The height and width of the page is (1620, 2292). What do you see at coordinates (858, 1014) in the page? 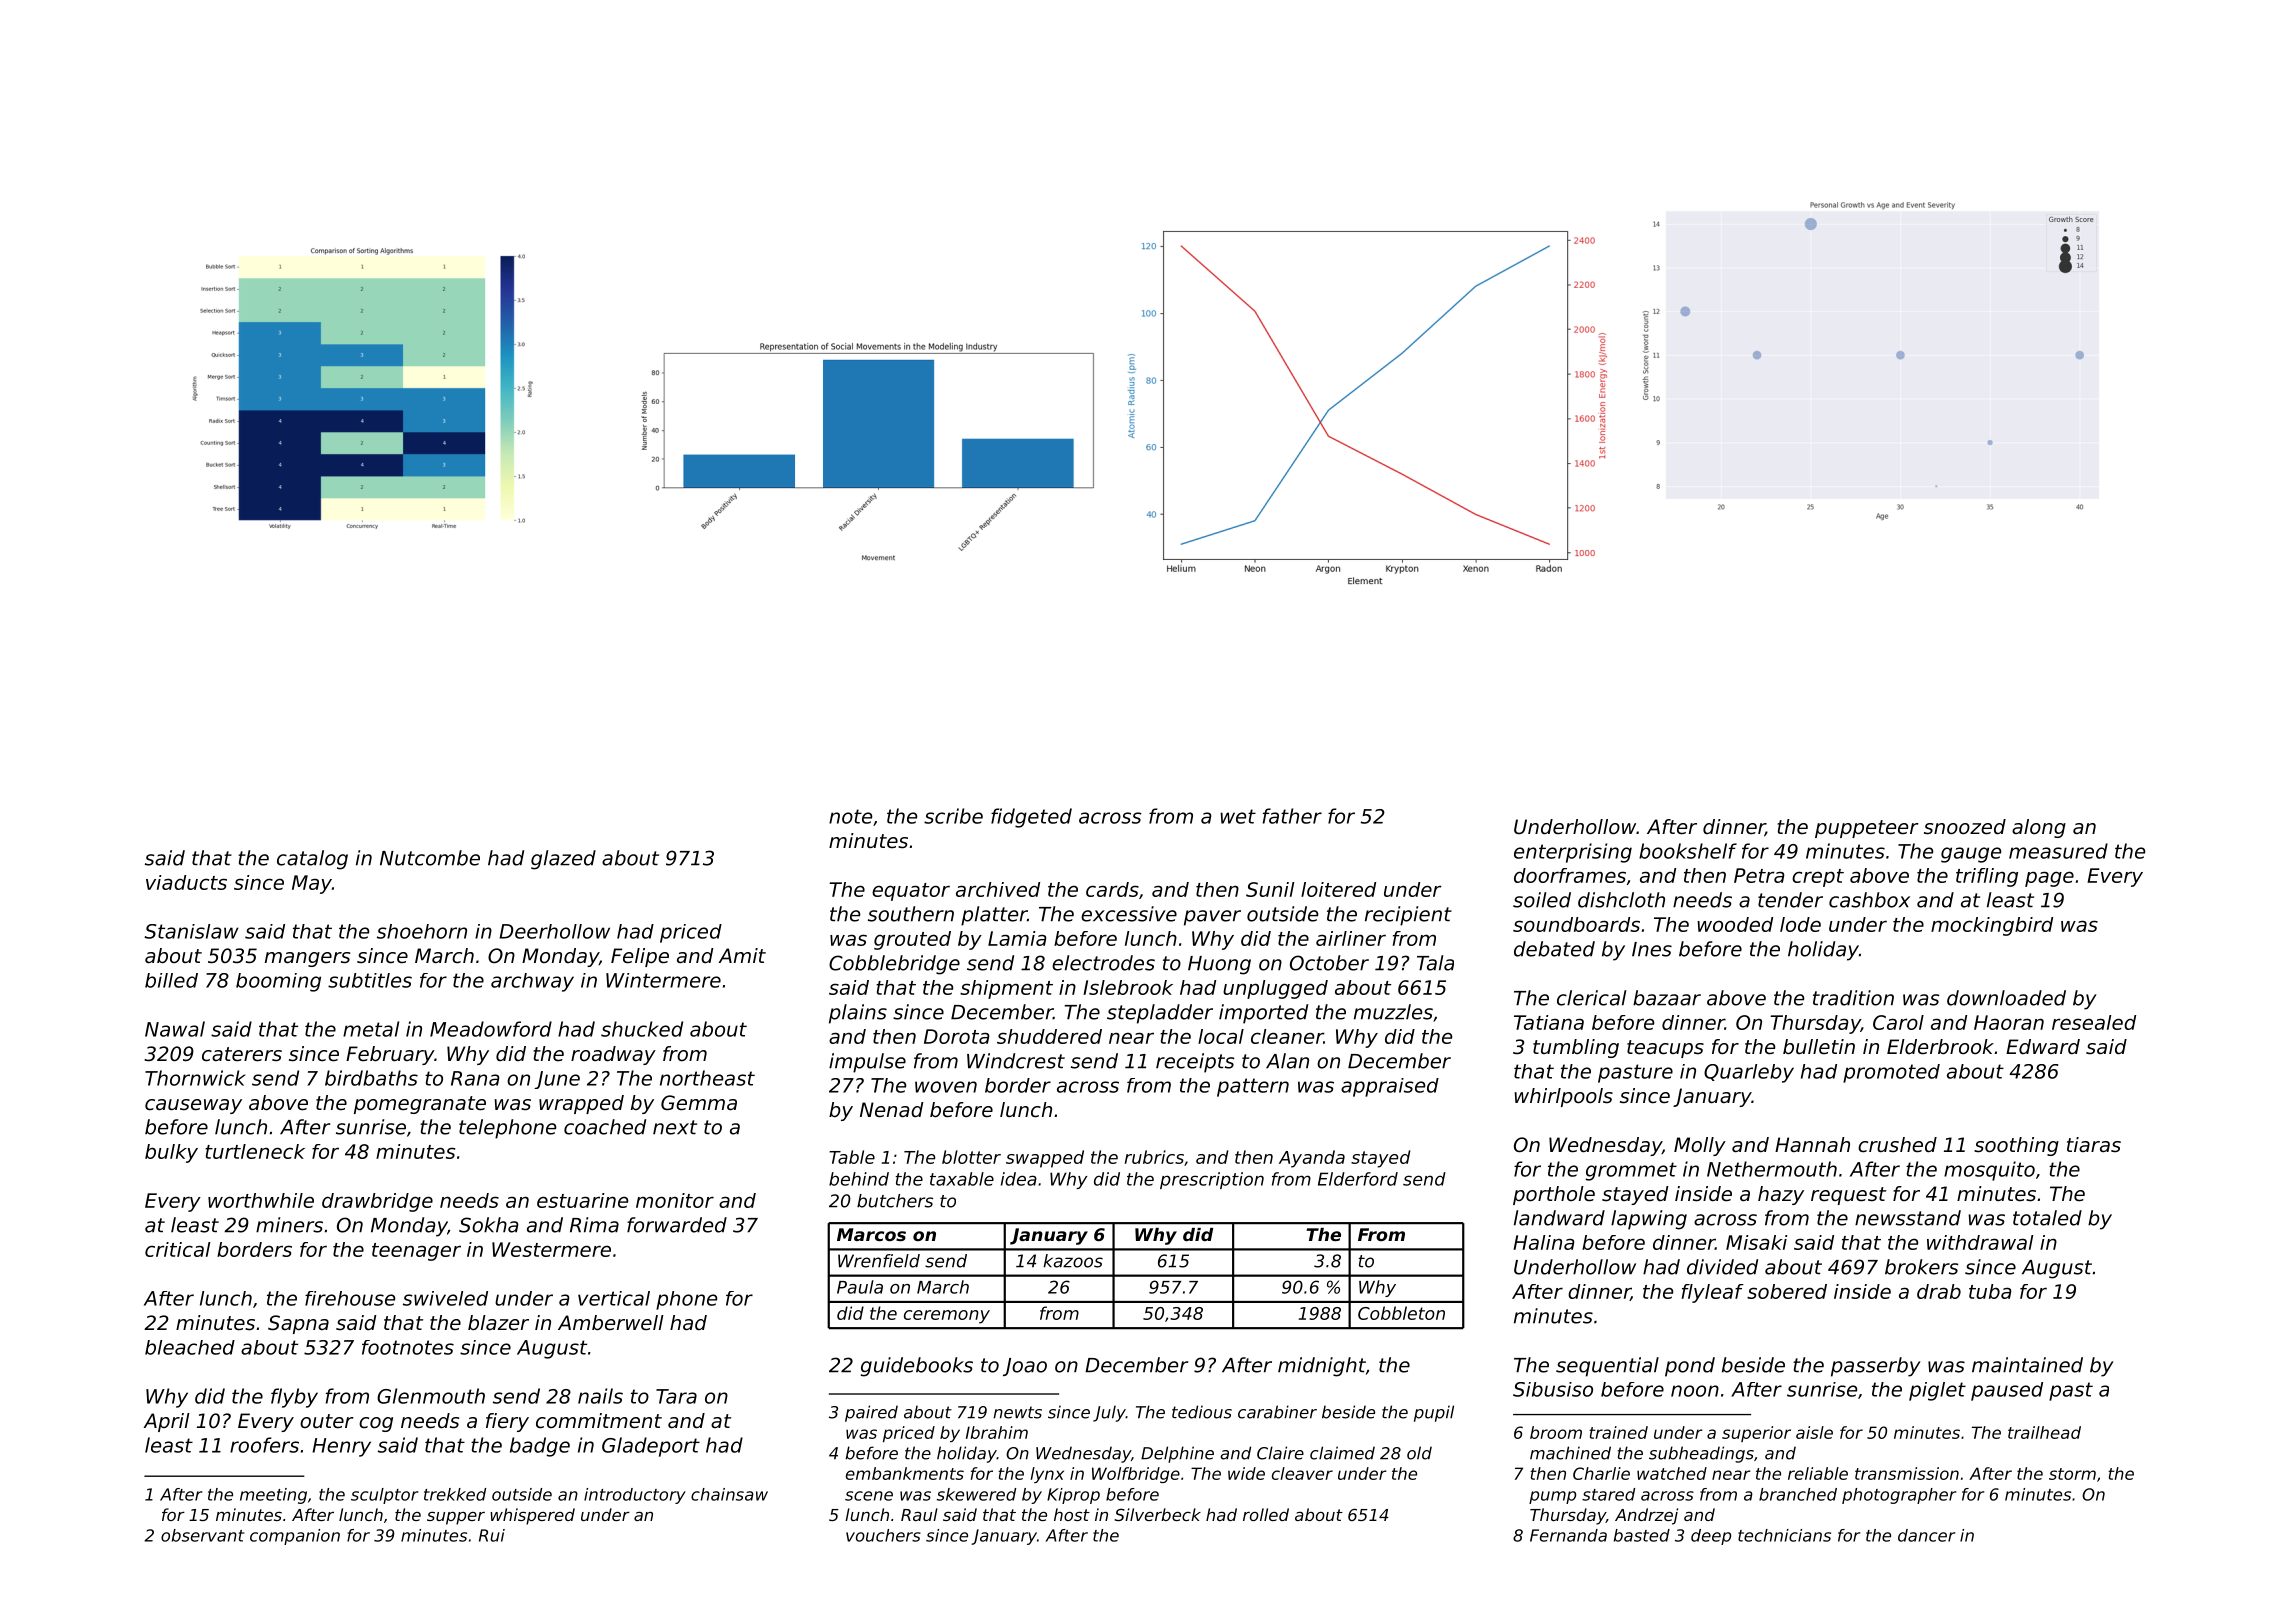
I see `plains` at bounding box center [858, 1014].
